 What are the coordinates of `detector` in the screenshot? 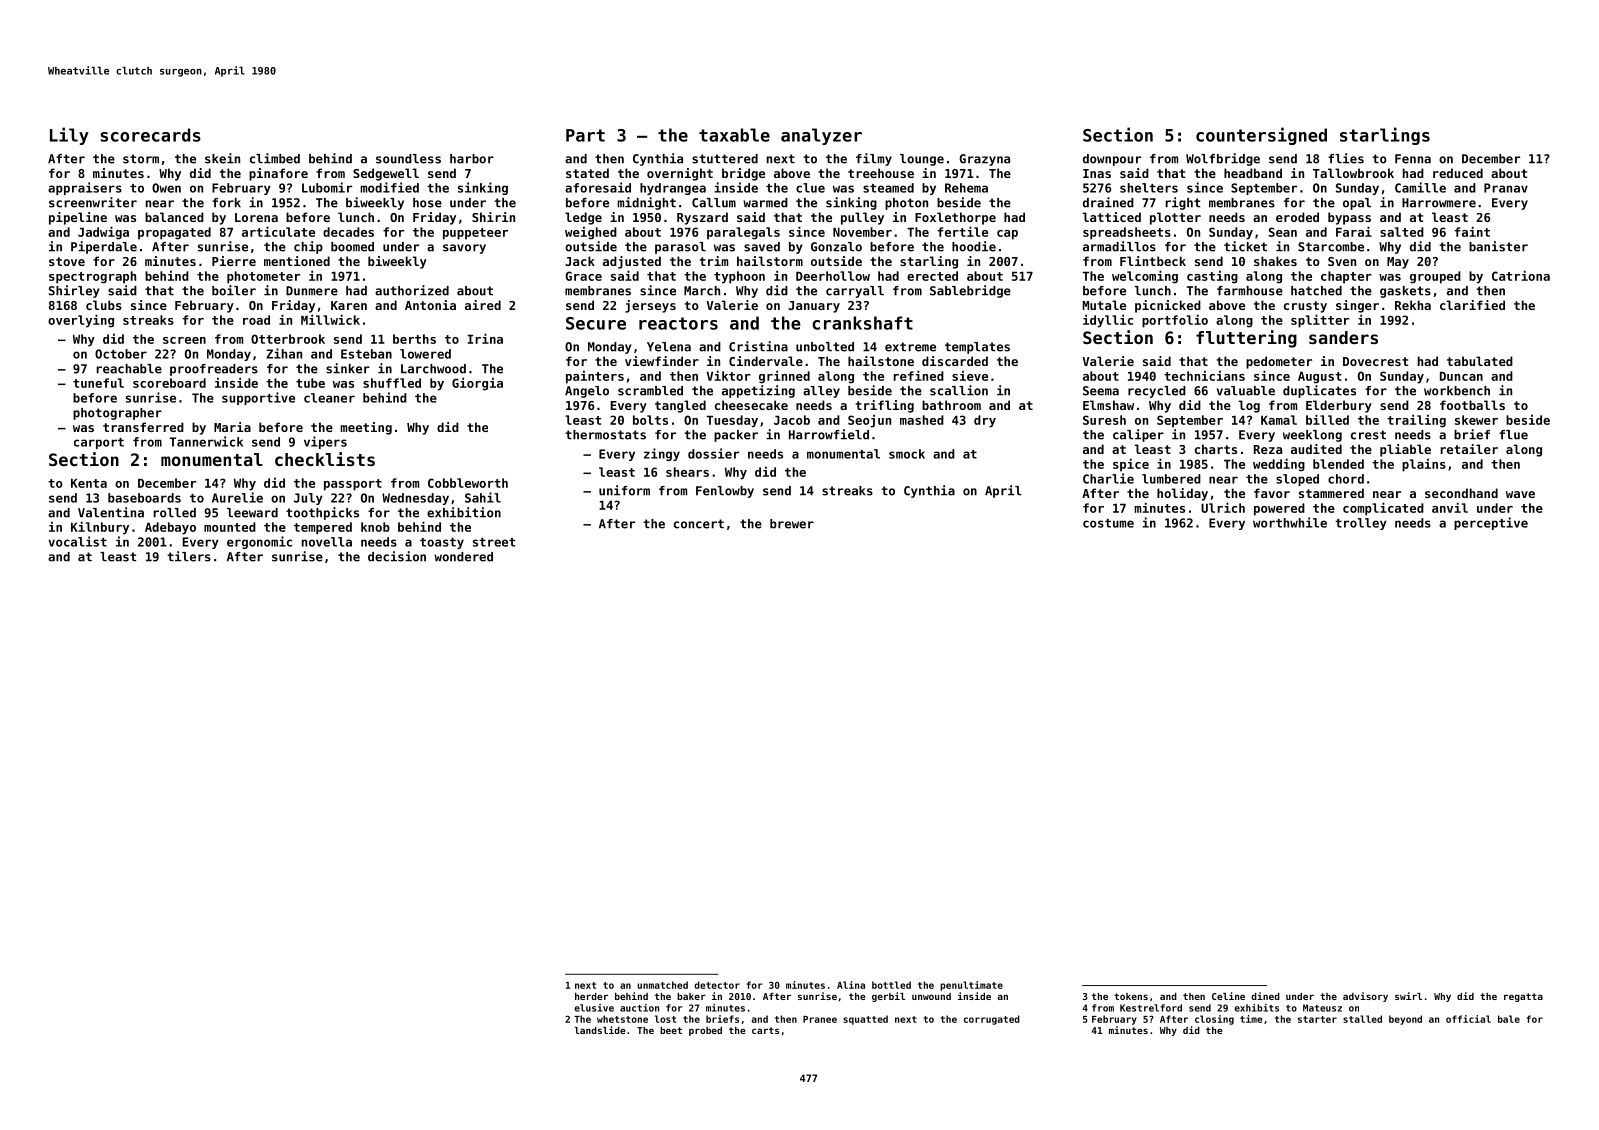 It's located at (717, 985).
